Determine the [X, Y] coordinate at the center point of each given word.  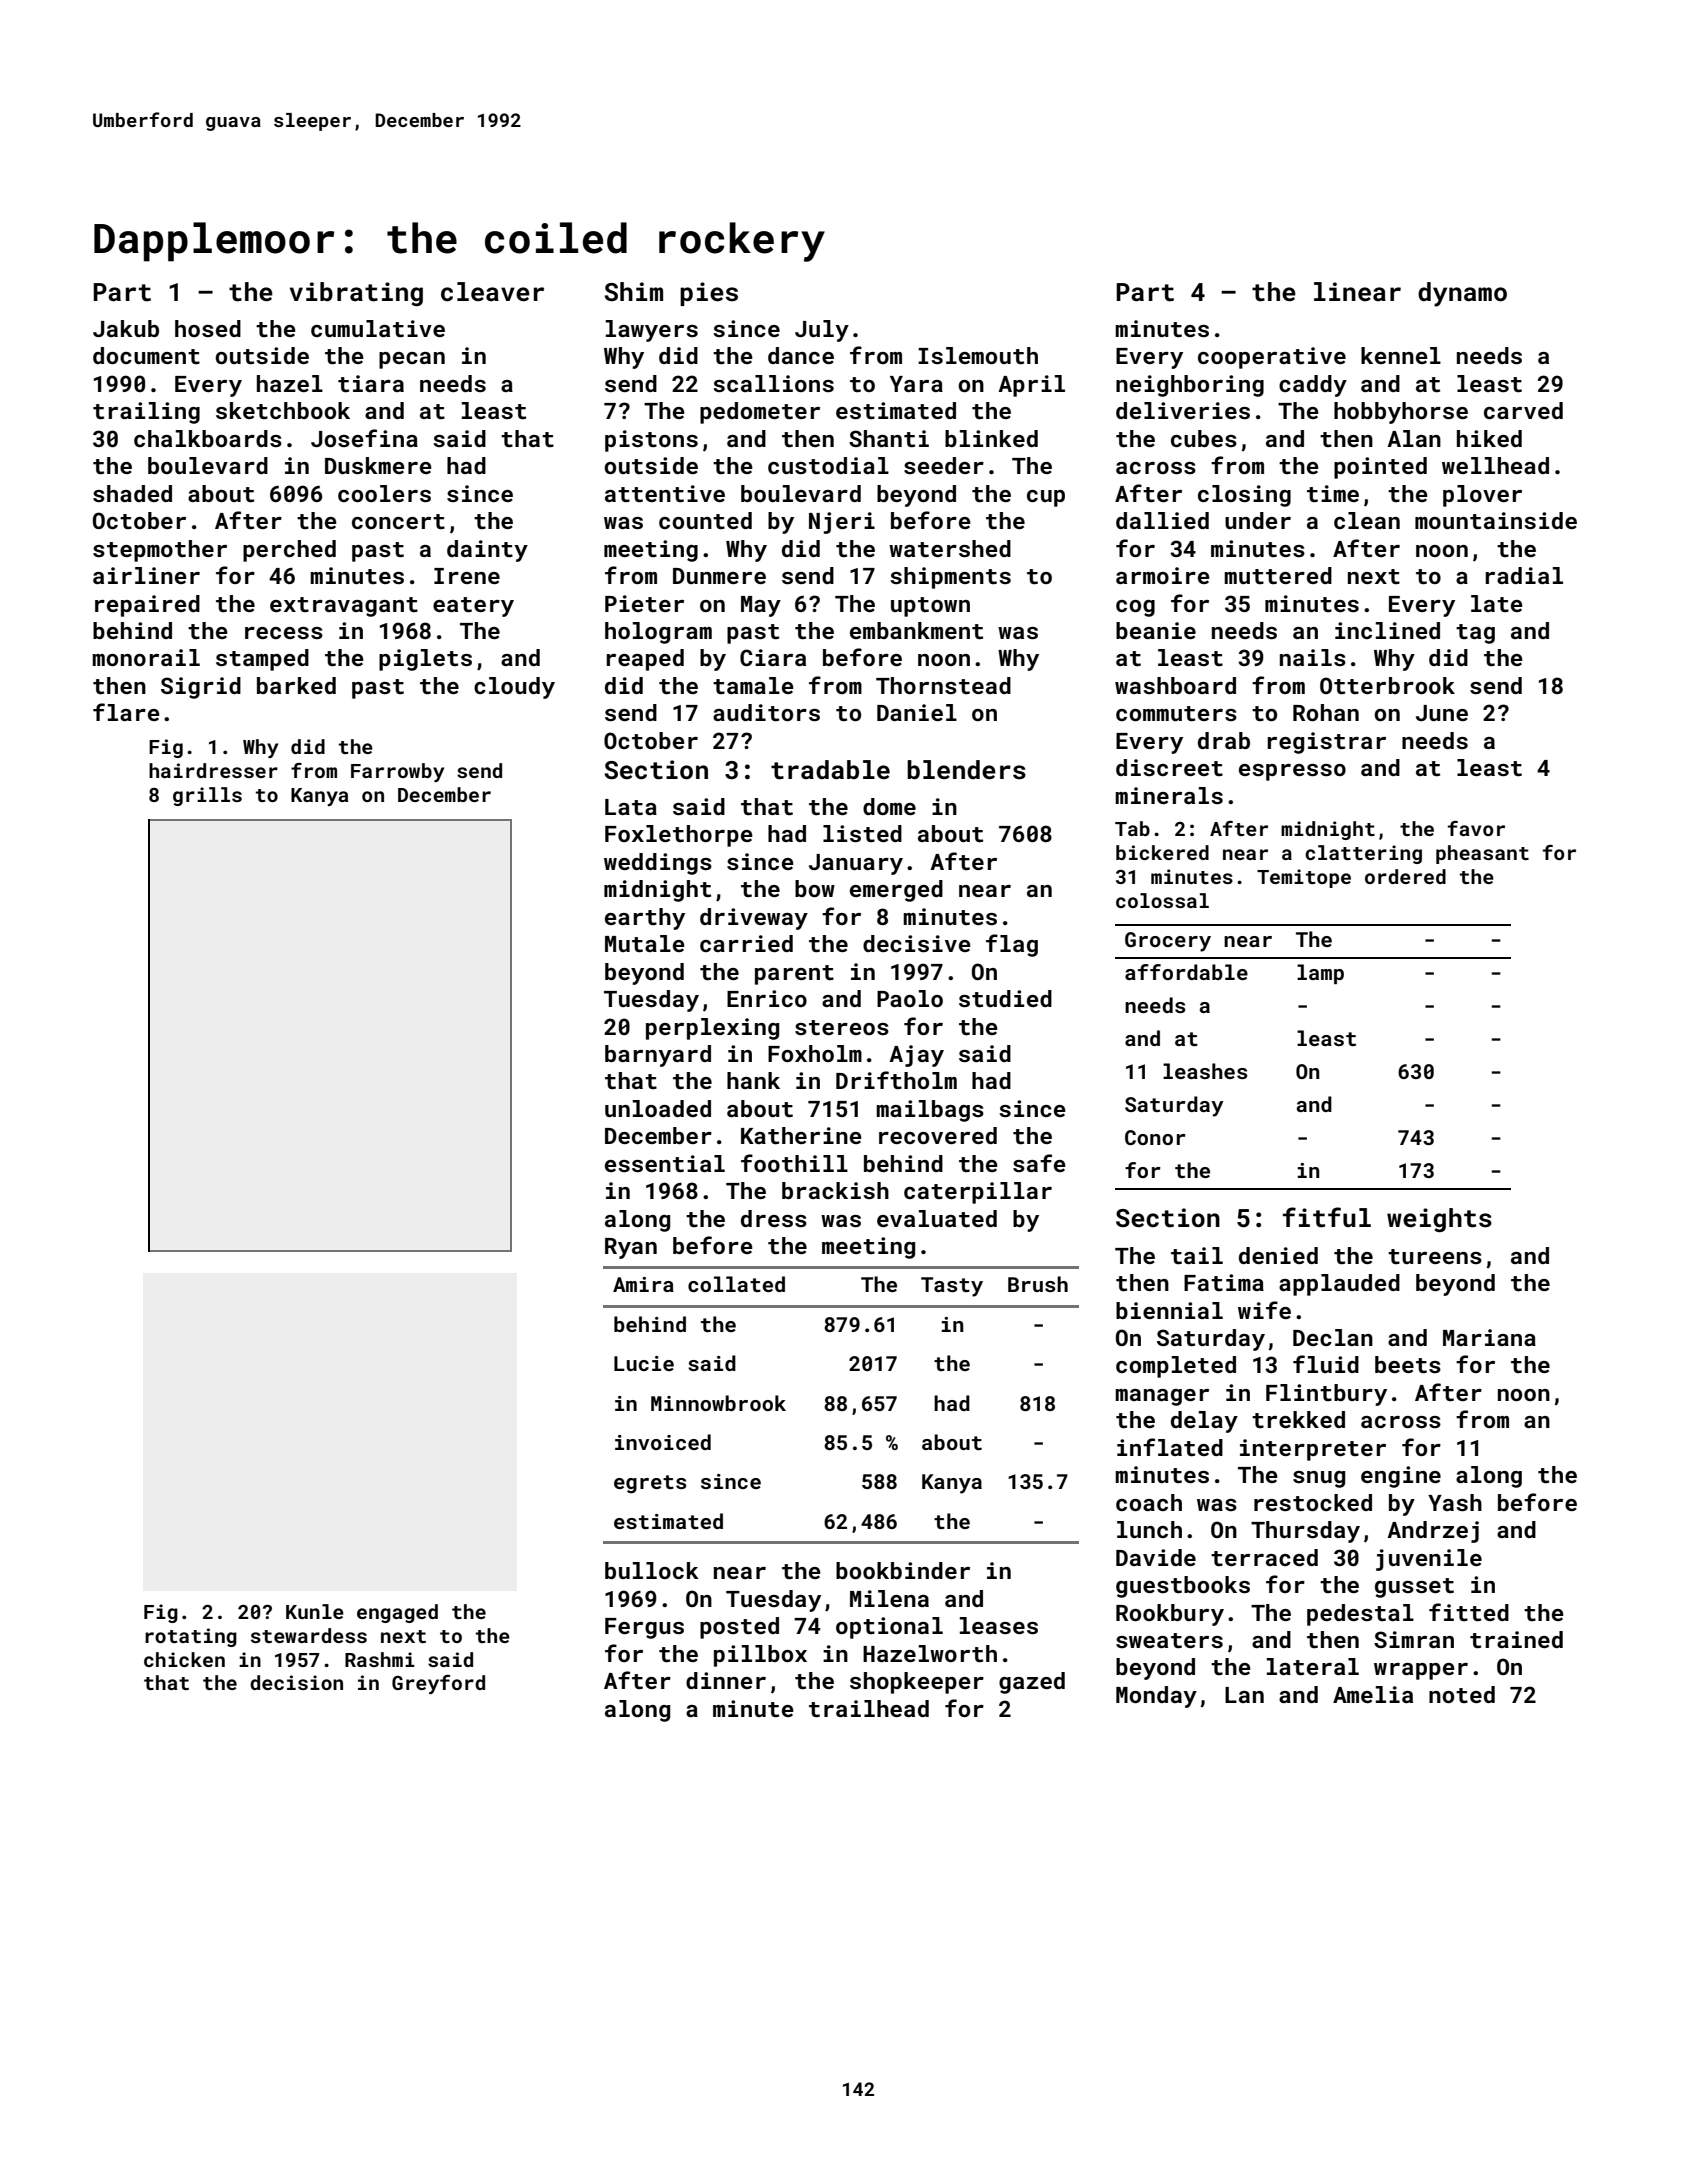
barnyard [658, 1056]
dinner [726, 1680]
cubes [1204, 438]
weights [1439, 1220]
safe [1039, 1163]
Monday [1156, 1697]
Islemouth [978, 355]
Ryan [631, 1248]
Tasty [952, 1287]
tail [1197, 1255]
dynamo [1462, 294]
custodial [828, 465]
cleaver [492, 292]
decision [296, 1682]
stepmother [160, 551]
